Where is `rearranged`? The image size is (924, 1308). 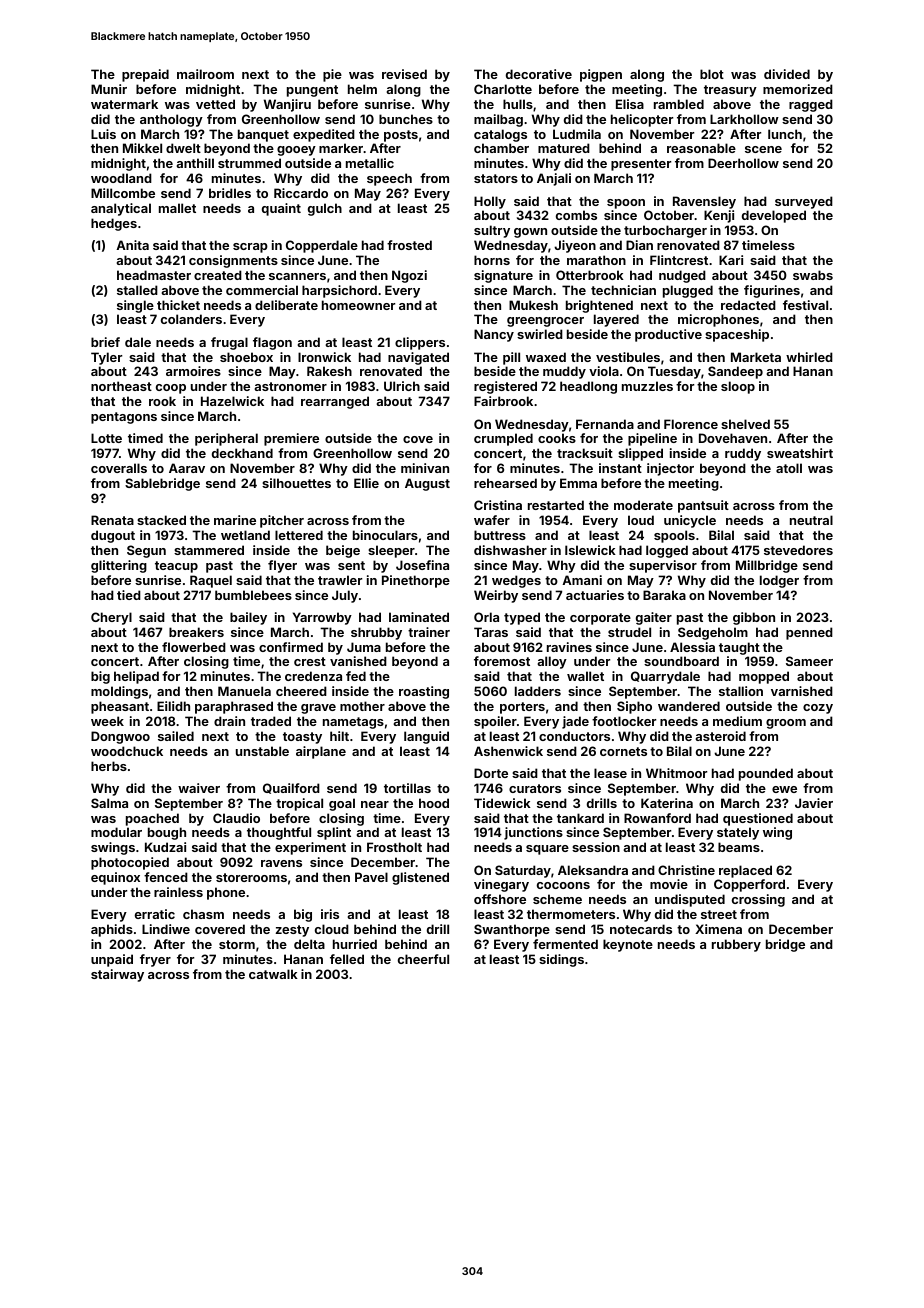 rearranged is located at coordinates (335, 402).
